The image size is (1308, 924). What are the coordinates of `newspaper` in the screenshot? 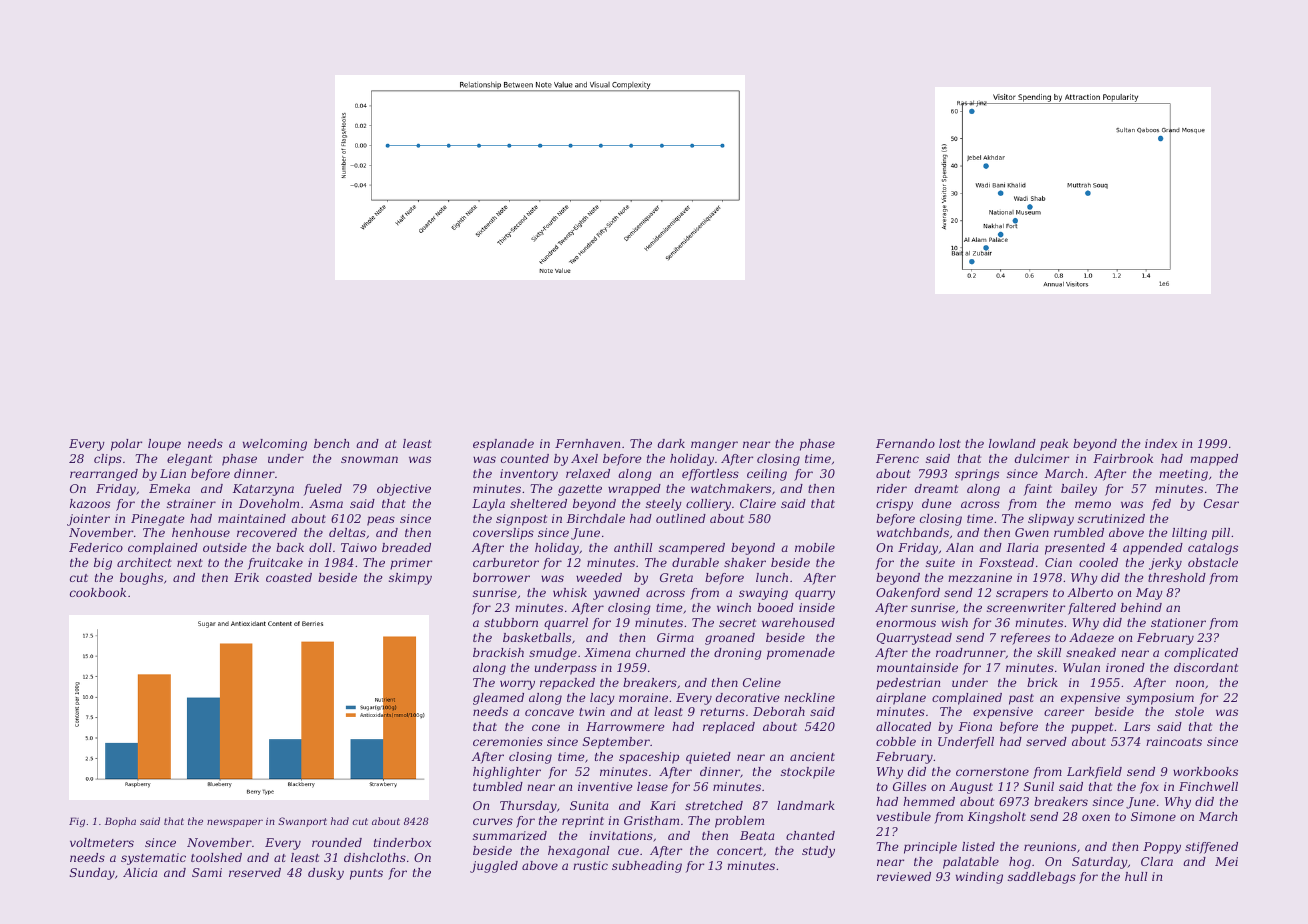 It's located at (235, 823).
